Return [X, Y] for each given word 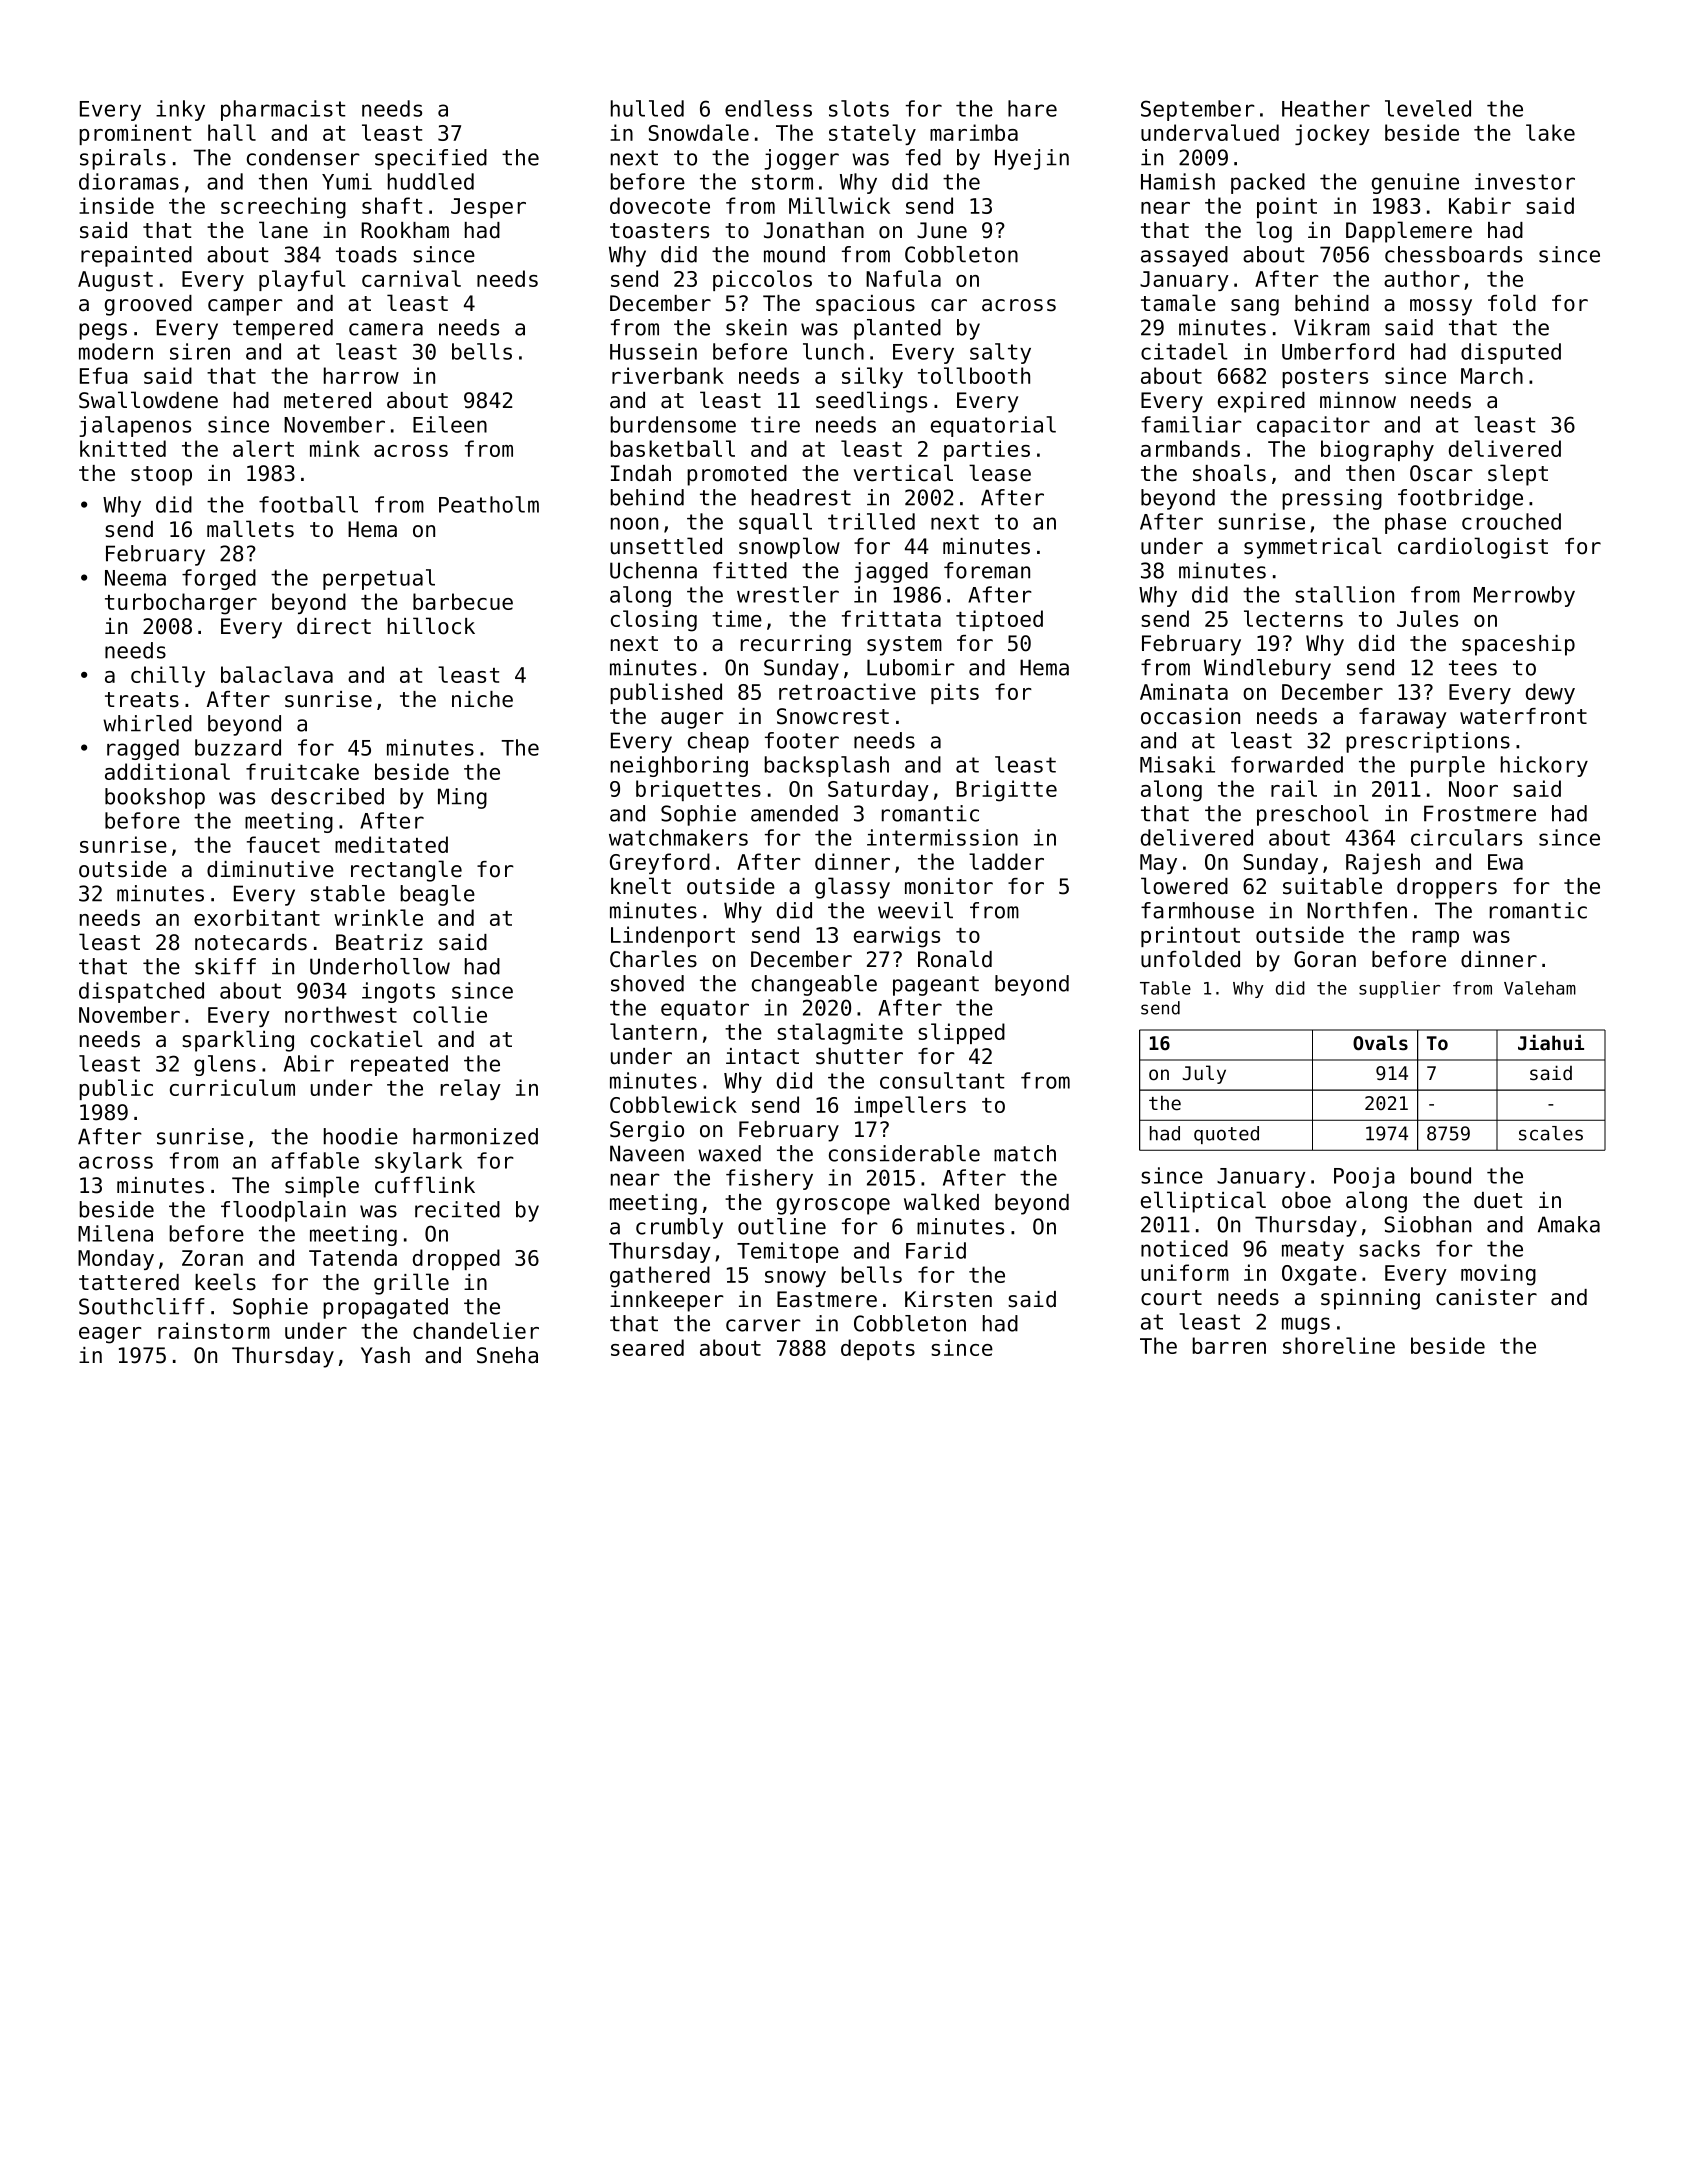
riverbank [668, 375]
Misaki [1177, 764]
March [1492, 375]
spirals [123, 159]
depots [878, 1349]
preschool [1313, 815]
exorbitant [257, 917]
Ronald [955, 959]
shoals [1229, 473]
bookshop [155, 798]
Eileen [450, 424]
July [1204, 1074]
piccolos [762, 280]
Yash [385, 1355]
